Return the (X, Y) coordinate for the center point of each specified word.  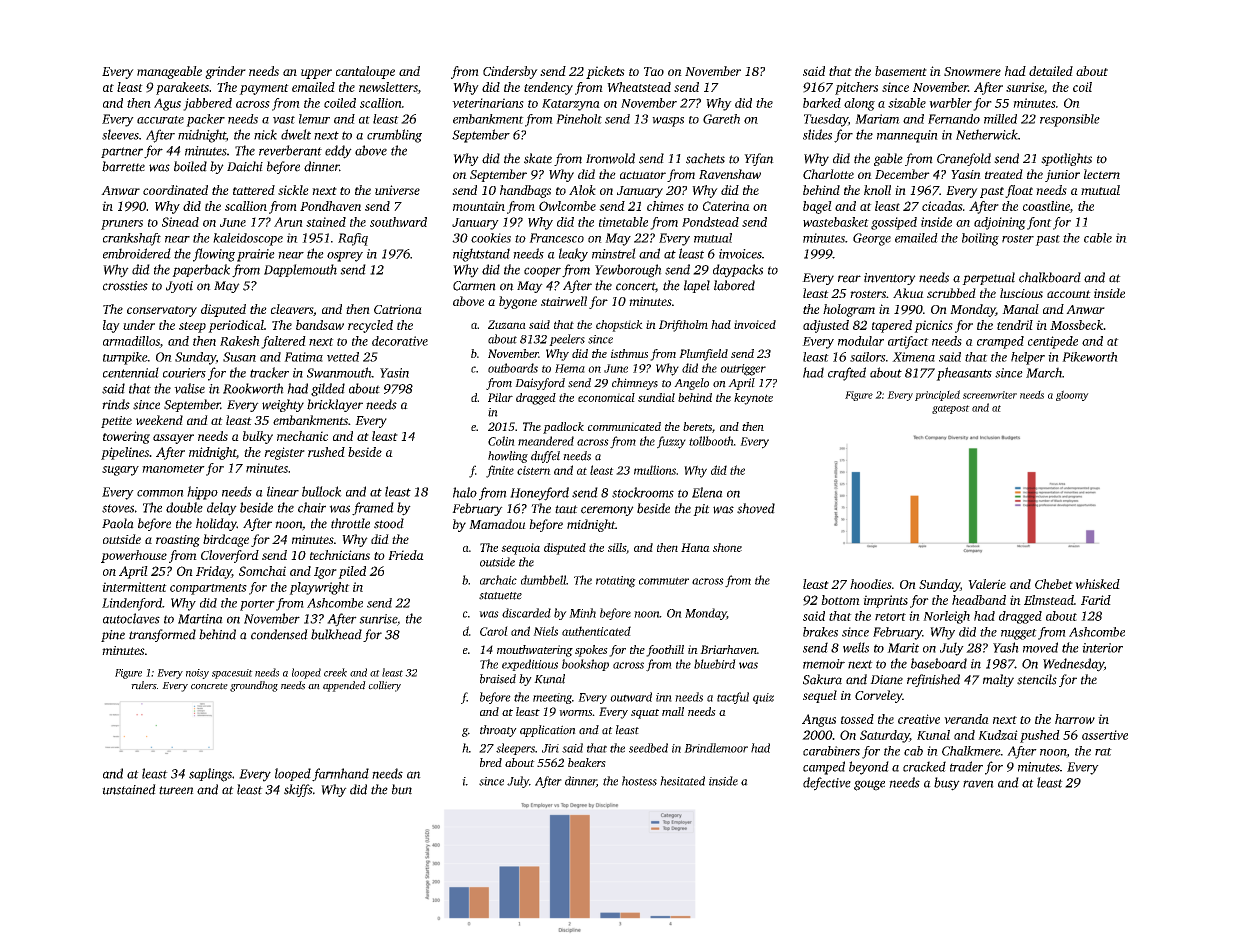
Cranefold (964, 159)
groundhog (254, 686)
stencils (1037, 679)
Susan (239, 357)
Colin (501, 441)
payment (264, 89)
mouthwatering (535, 651)
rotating (616, 582)
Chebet (1054, 584)
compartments (208, 589)
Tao (654, 71)
